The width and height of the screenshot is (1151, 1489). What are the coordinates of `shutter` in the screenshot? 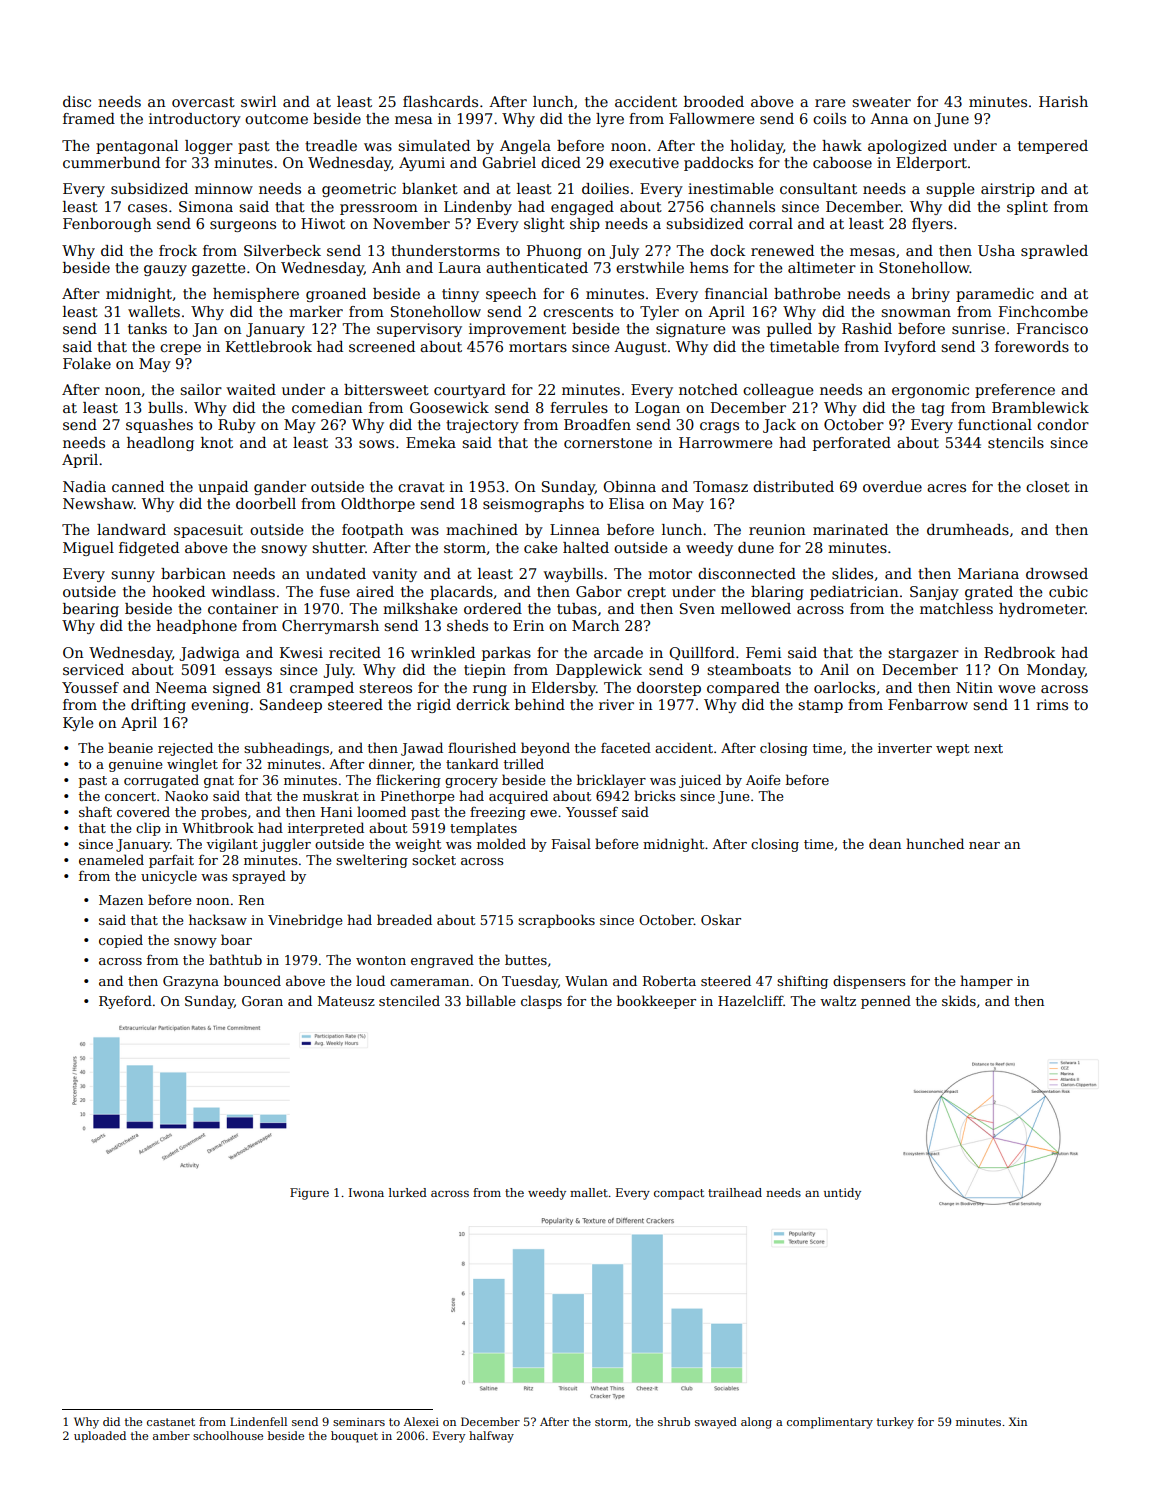 It's located at (338, 547).
